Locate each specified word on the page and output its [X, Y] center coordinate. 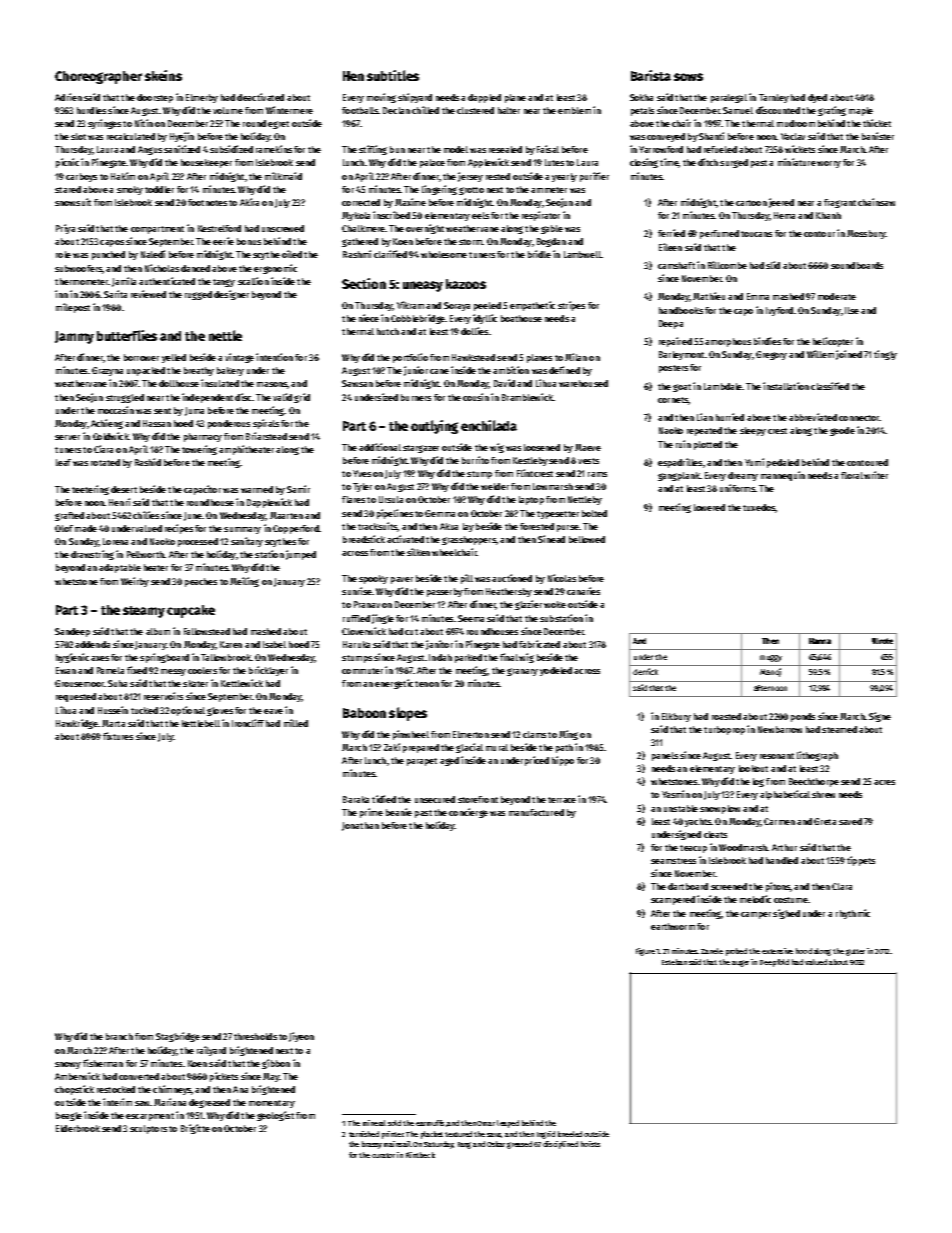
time [669, 162]
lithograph [817, 756]
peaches [201, 582]
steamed [839, 729]
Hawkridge [77, 724]
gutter [855, 952]
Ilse [852, 310]
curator [383, 1155]
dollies [474, 331]
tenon [427, 684]
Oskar [496, 1144]
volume [228, 110]
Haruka [356, 644]
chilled [425, 110]
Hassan [157, 423]
